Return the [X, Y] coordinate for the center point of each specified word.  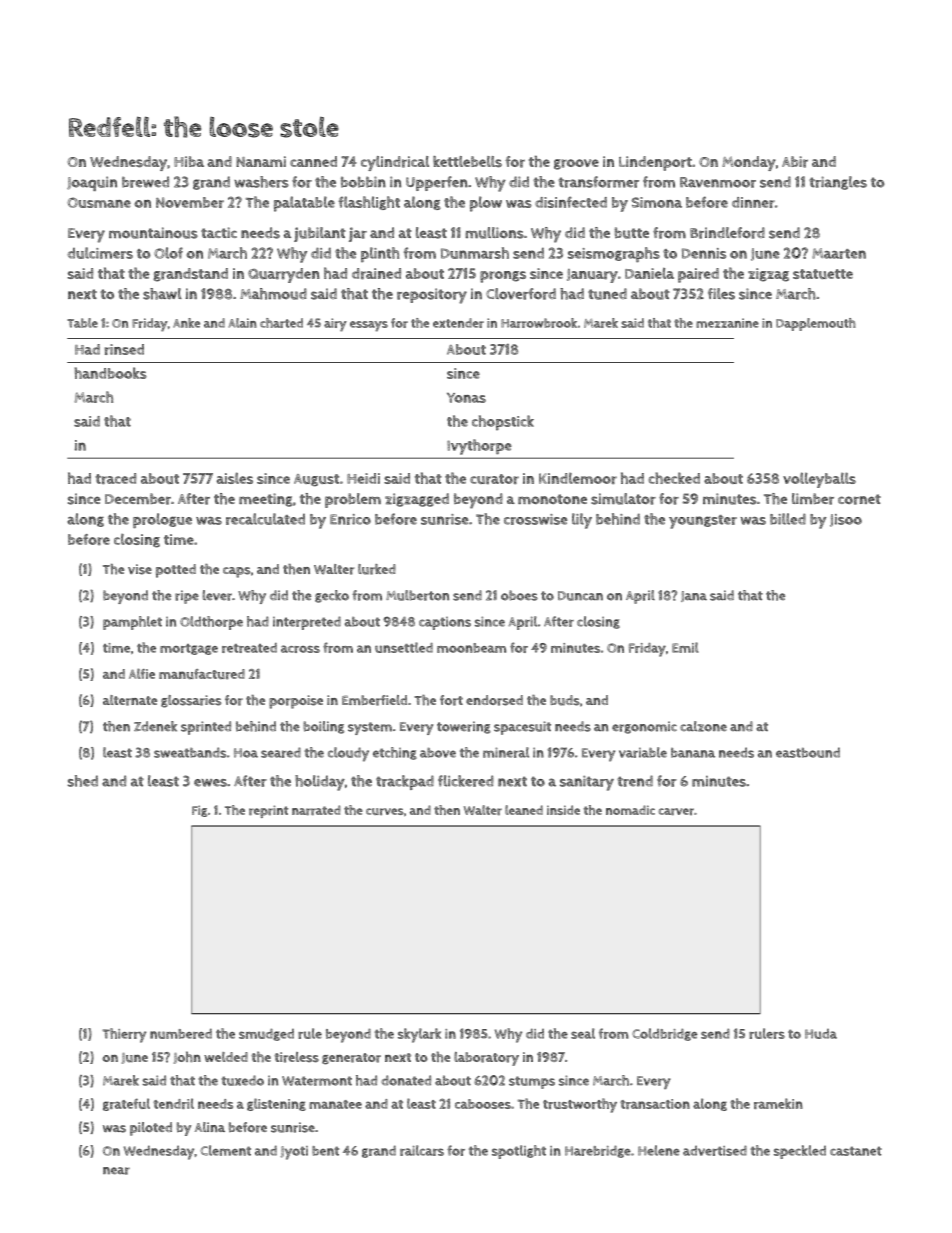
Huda [821, 1034]
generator [351, 1058]
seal [583, 1033]
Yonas [466, 398]
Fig [199, 811]
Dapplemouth [816, 324]
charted [281, 323]
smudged [266, 1034]
